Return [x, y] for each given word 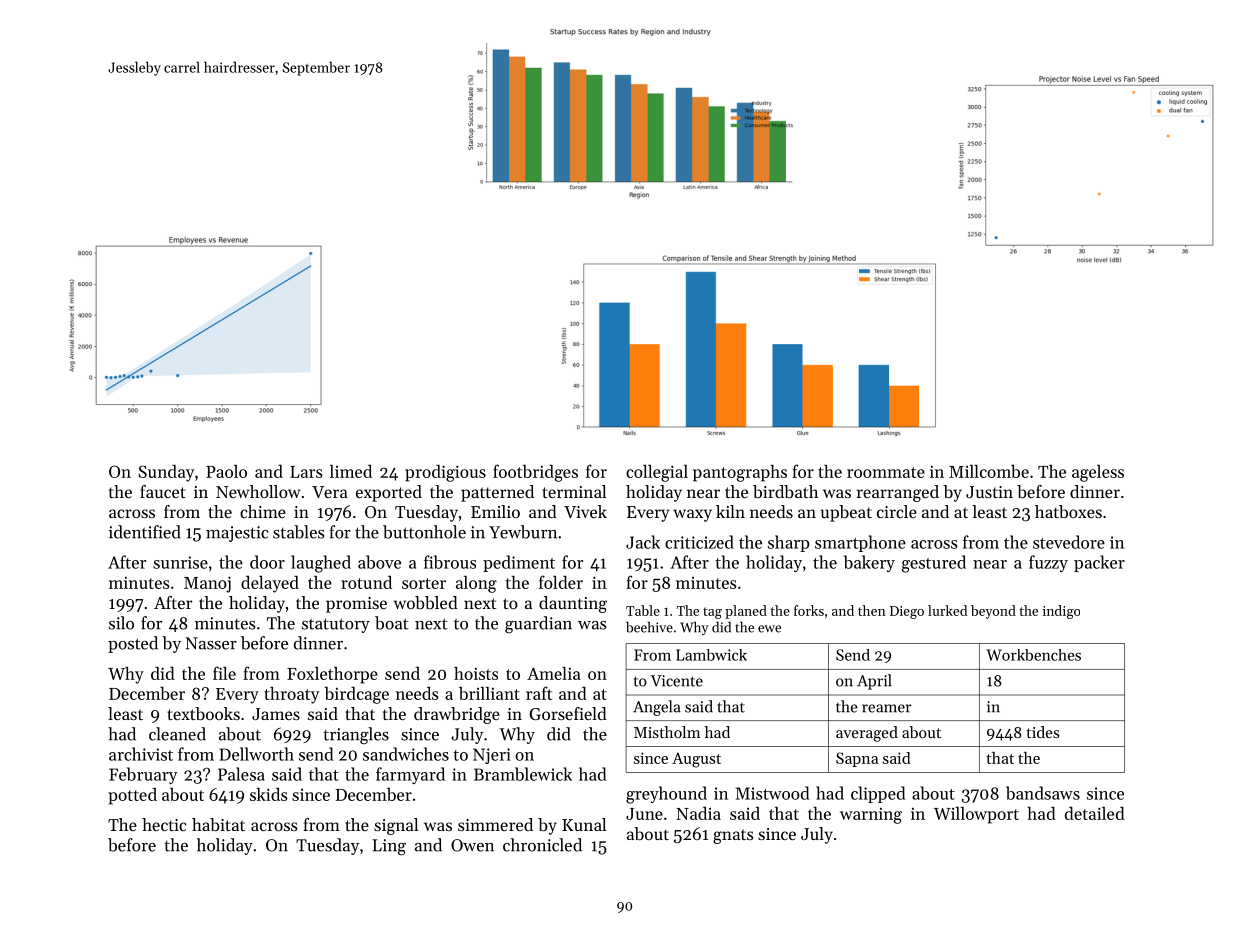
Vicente [676, 681]
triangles [356, 735]
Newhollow [258, 491]
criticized [699, 542]
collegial [657, 473]
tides [1042, 732]
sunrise [180, 562]
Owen [472, 845]
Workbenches [1033, 655]
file [224, 673]
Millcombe [989, 471]
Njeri [492, 756]
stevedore [1069, 542]
